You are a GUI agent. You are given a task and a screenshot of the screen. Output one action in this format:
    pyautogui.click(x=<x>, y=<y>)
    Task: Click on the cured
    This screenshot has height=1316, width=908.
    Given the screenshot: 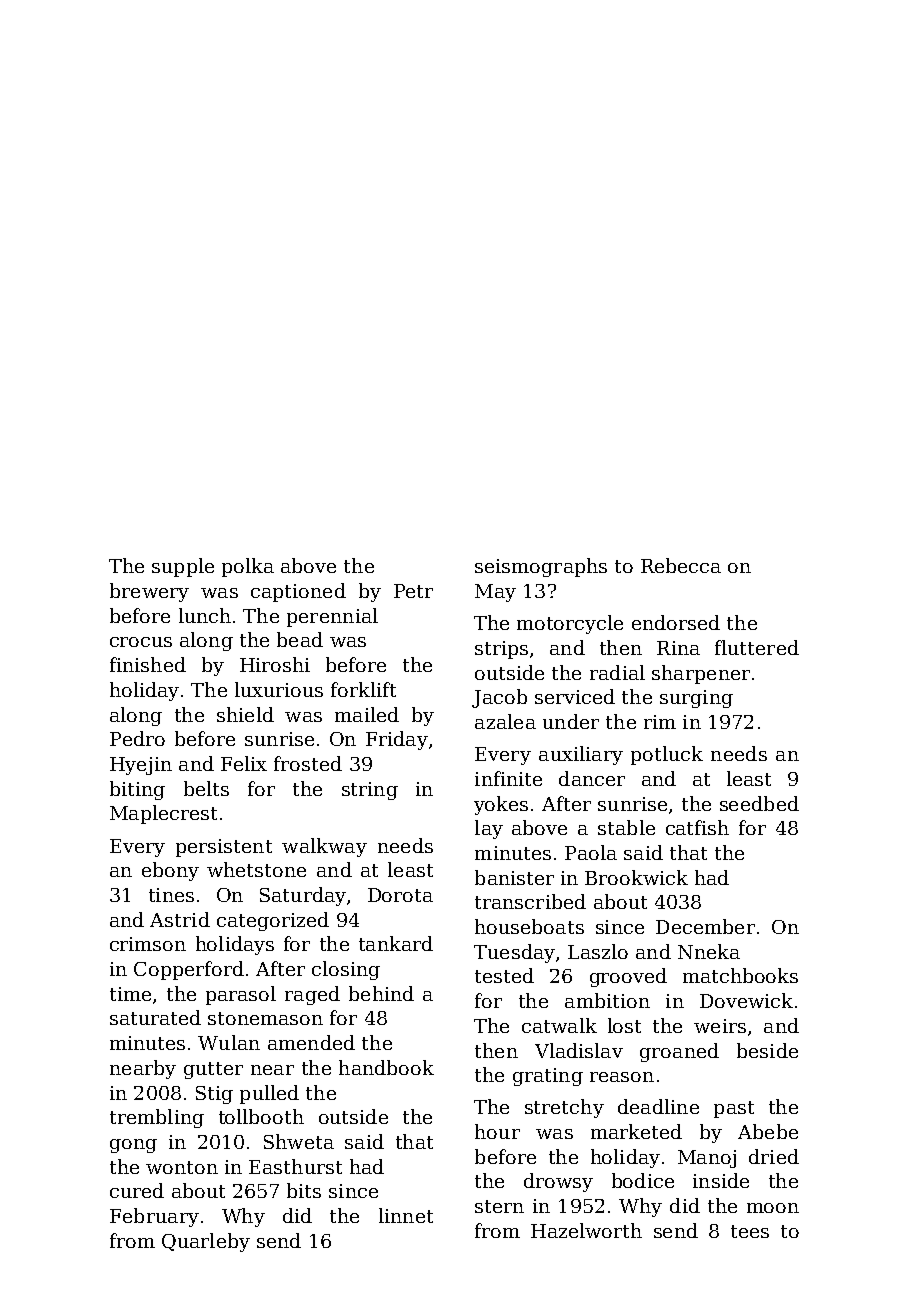 What is the action you would take?
    pyautogui.click(x=137, y=1190)
